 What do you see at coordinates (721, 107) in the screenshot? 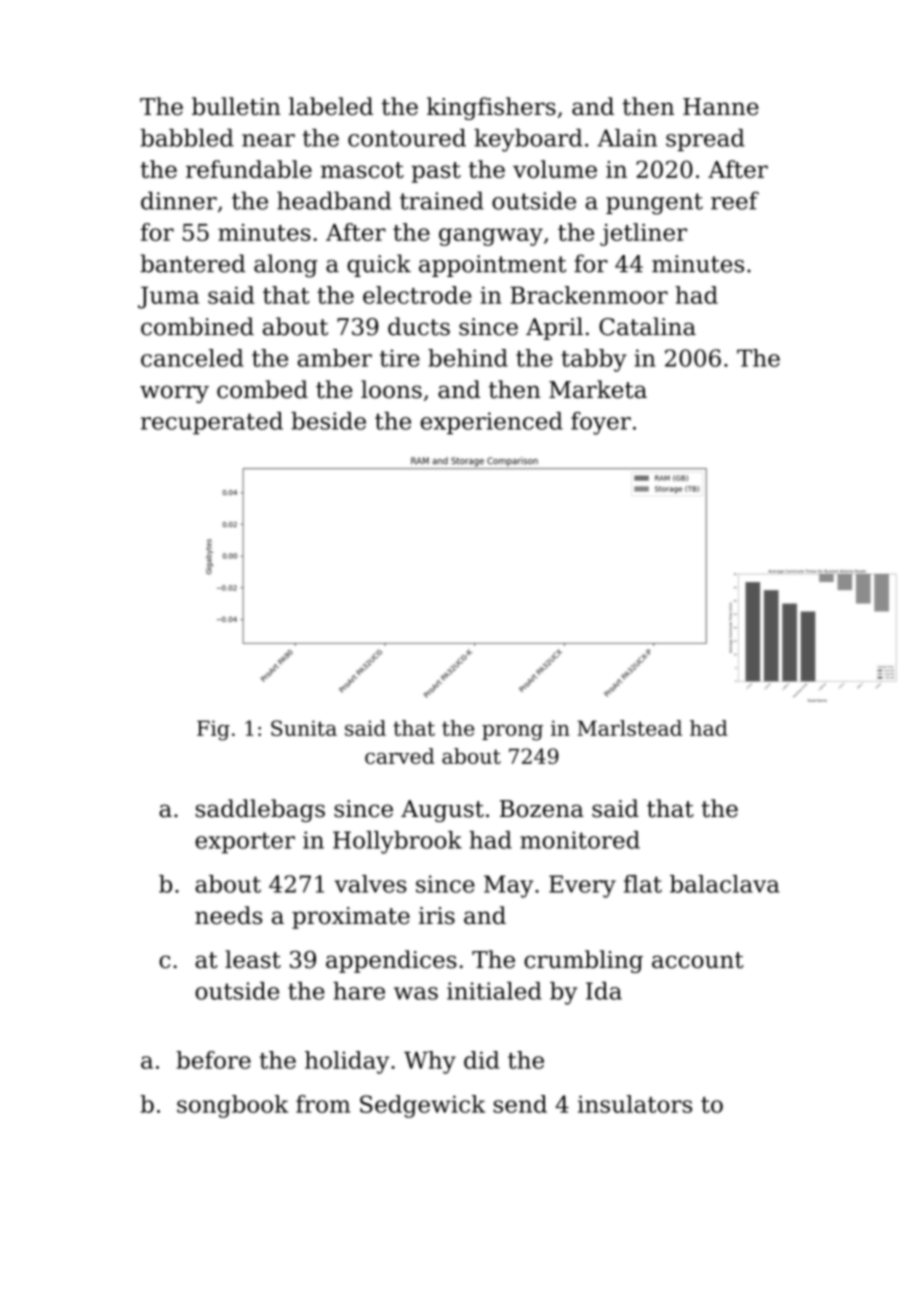
I see `Hanne` at bounding box center [721, 107].
